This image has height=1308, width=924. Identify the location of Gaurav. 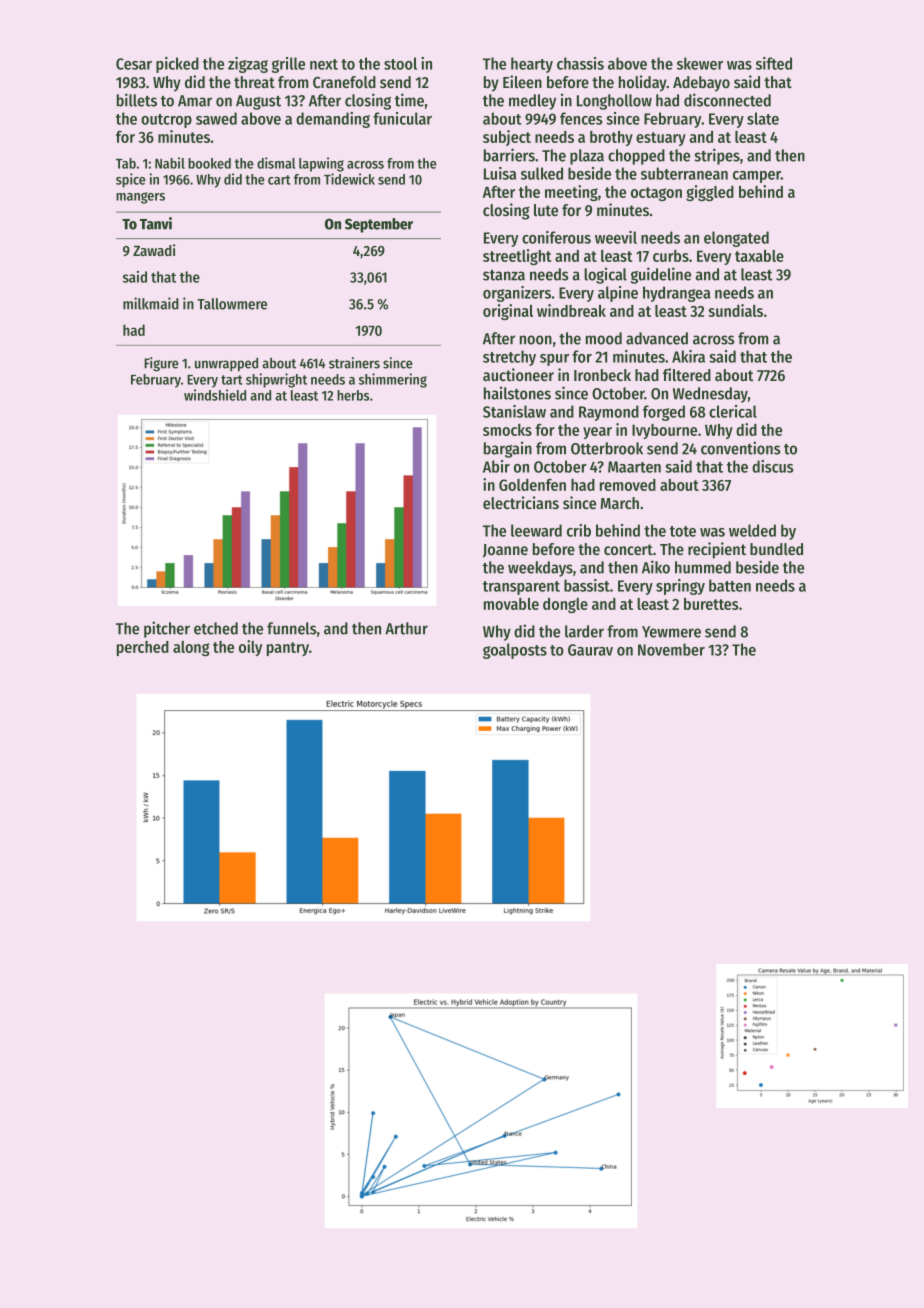
(590, 650).
